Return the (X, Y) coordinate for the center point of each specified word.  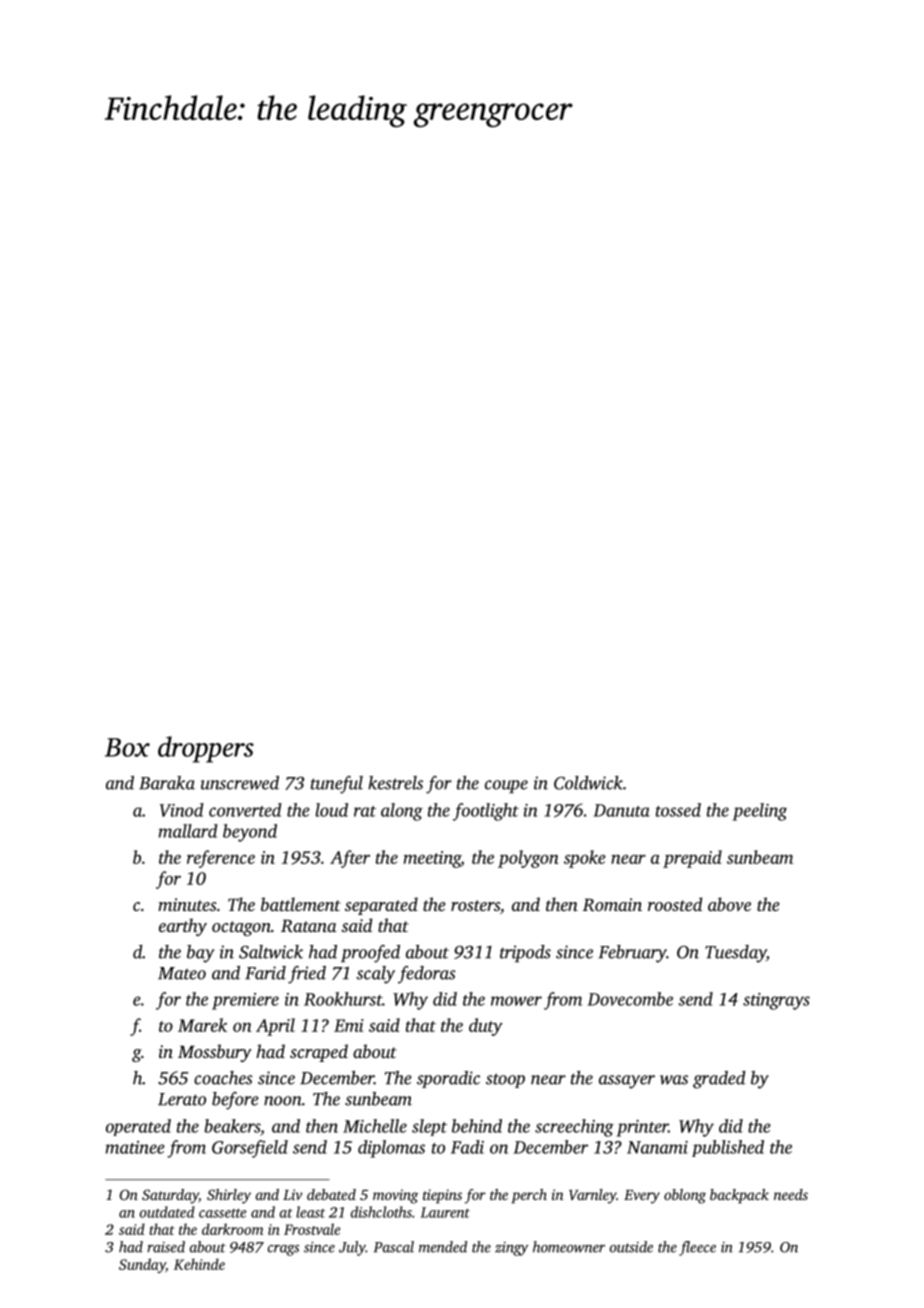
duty (486, 1027)
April (275, 1027)
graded (719, 1080)
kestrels (395, 783)
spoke (585, 859)
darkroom (232, 1229)
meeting (432, 859)
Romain (612, 905)
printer (643, 1128)
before (235, 1101)
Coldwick (588, 783)
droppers (206, 749)
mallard (188, 831)
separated (381, 906)
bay (200, 954)
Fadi (467, 1147)
